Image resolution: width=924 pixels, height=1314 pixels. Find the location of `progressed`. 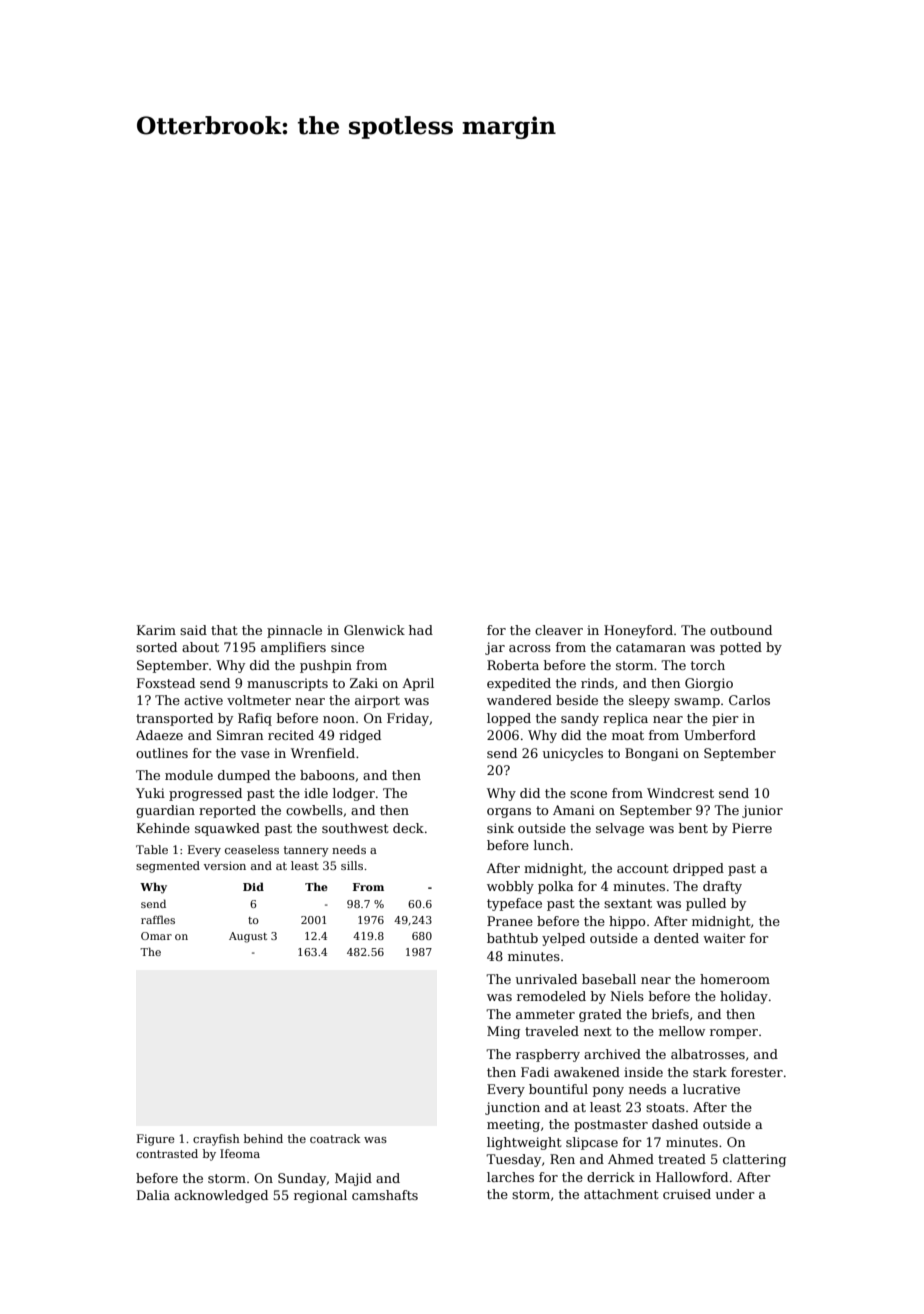

progressed is located at coordinates (205, 794).
